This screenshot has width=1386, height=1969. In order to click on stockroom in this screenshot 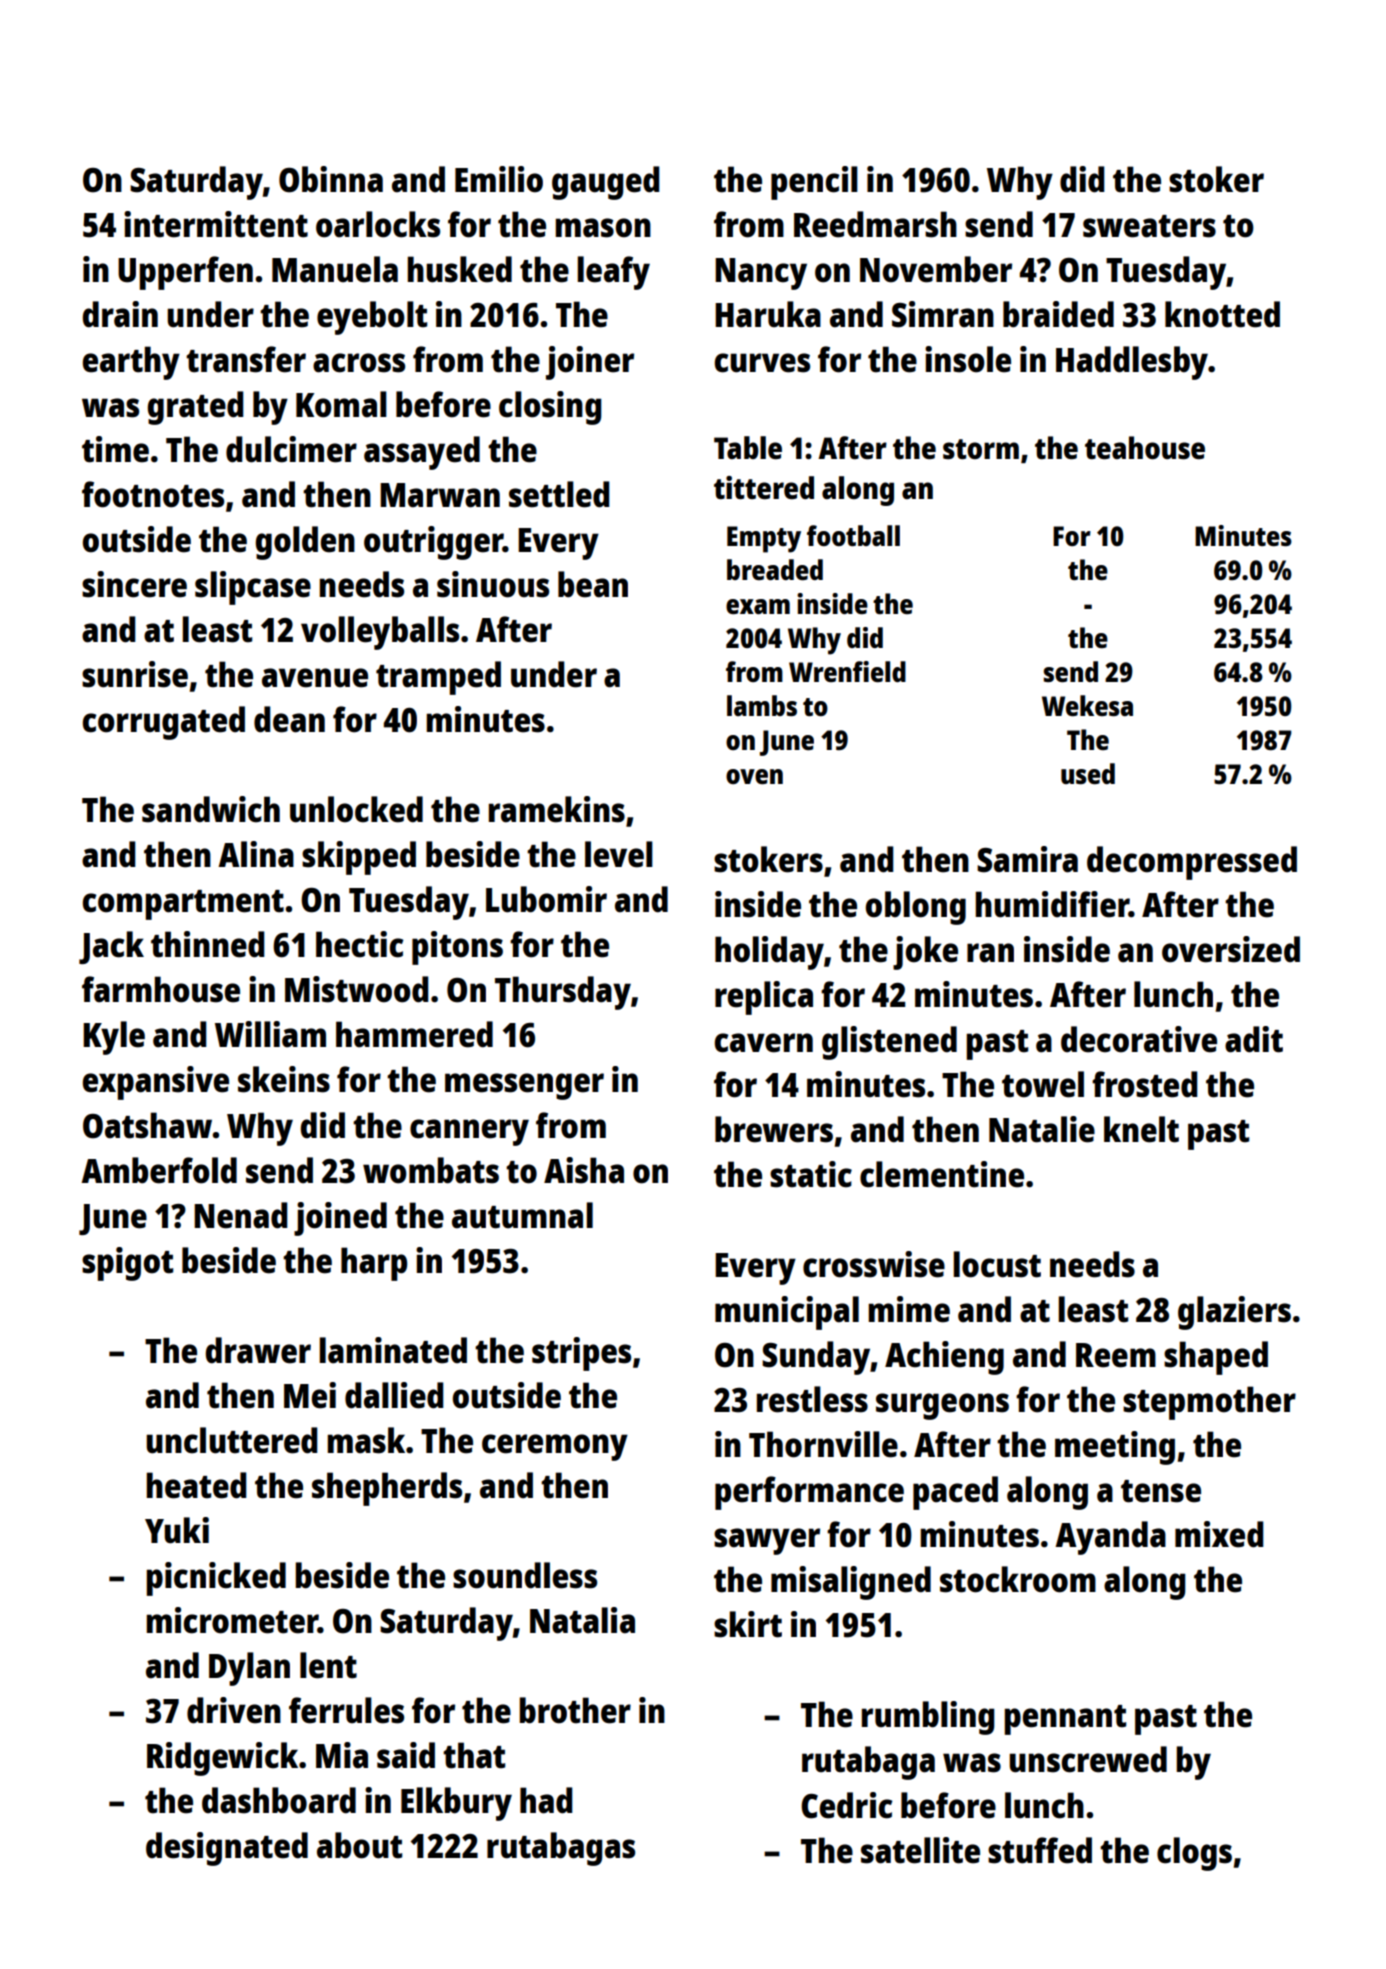, I will do `click(1018, 1579)`.
